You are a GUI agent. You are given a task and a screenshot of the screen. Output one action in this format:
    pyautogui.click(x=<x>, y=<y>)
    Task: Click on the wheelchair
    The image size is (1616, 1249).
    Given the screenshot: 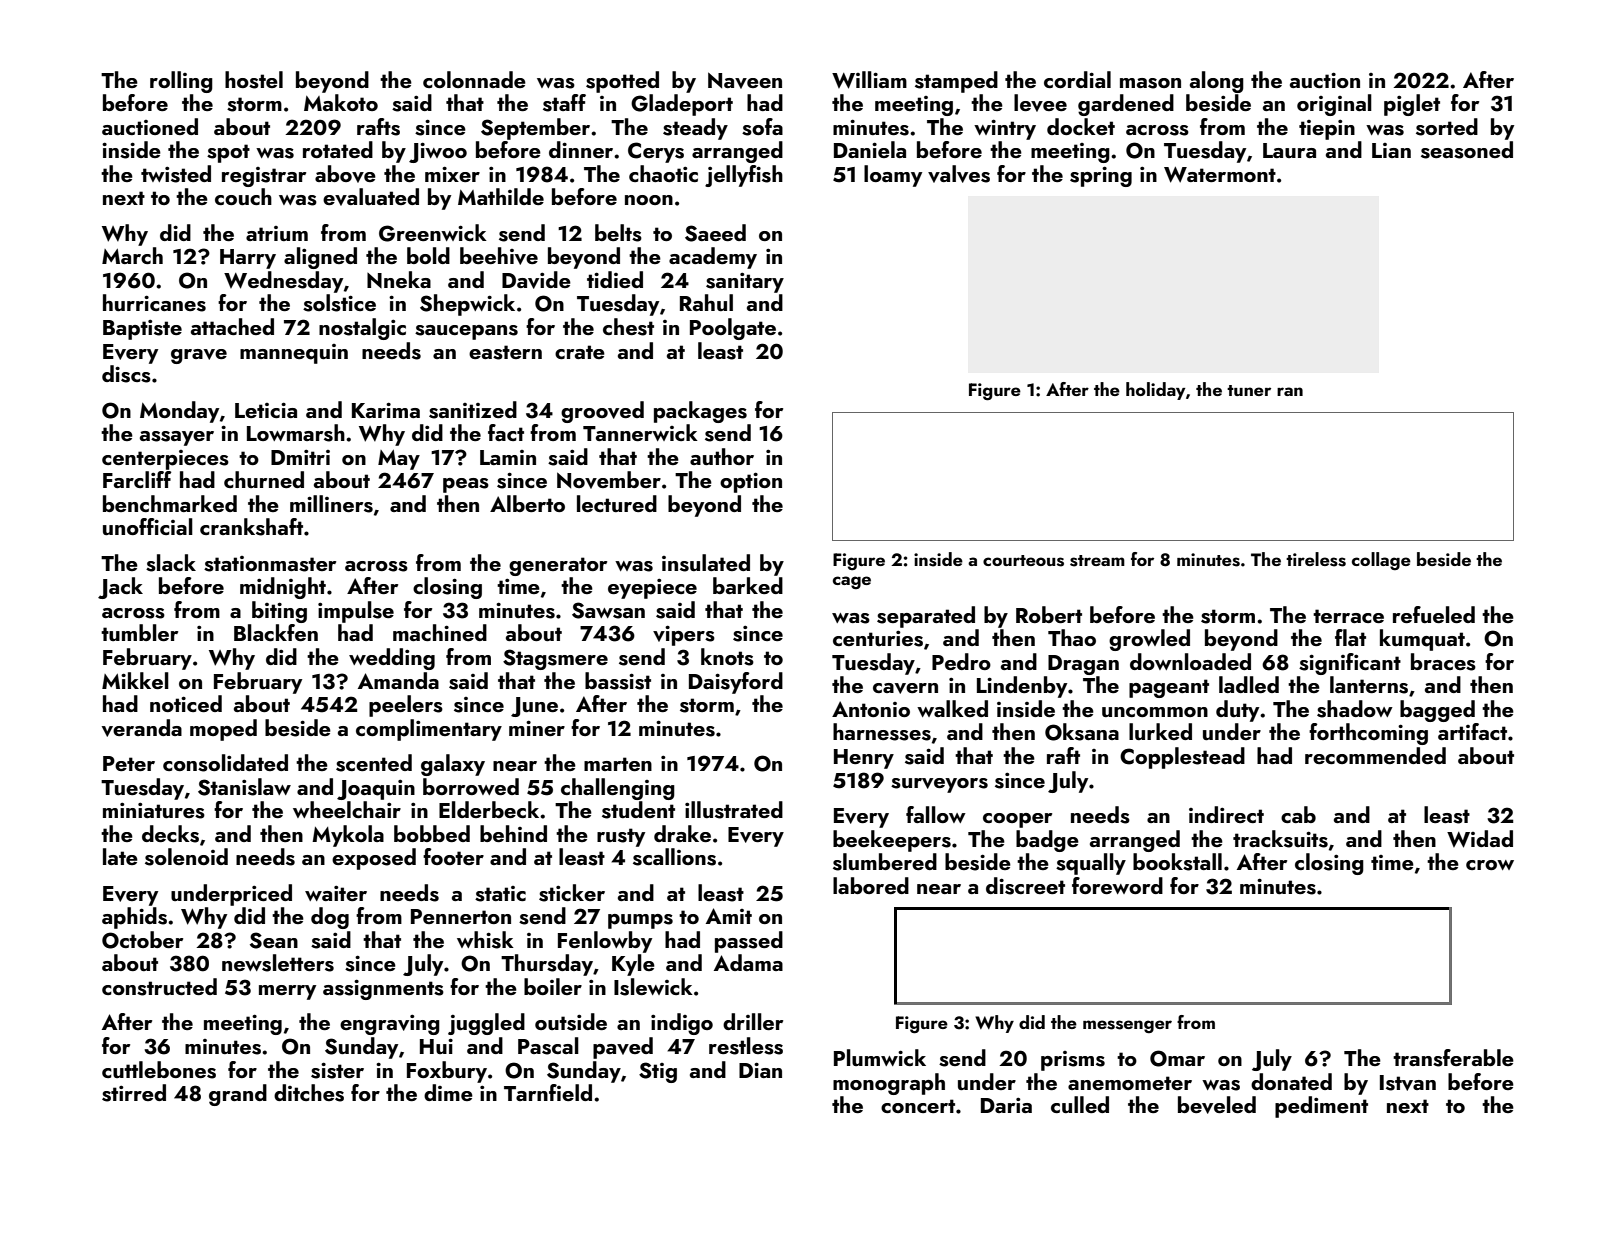 What is the action you would take?
    pyautogui.click(x=347, y=809)
